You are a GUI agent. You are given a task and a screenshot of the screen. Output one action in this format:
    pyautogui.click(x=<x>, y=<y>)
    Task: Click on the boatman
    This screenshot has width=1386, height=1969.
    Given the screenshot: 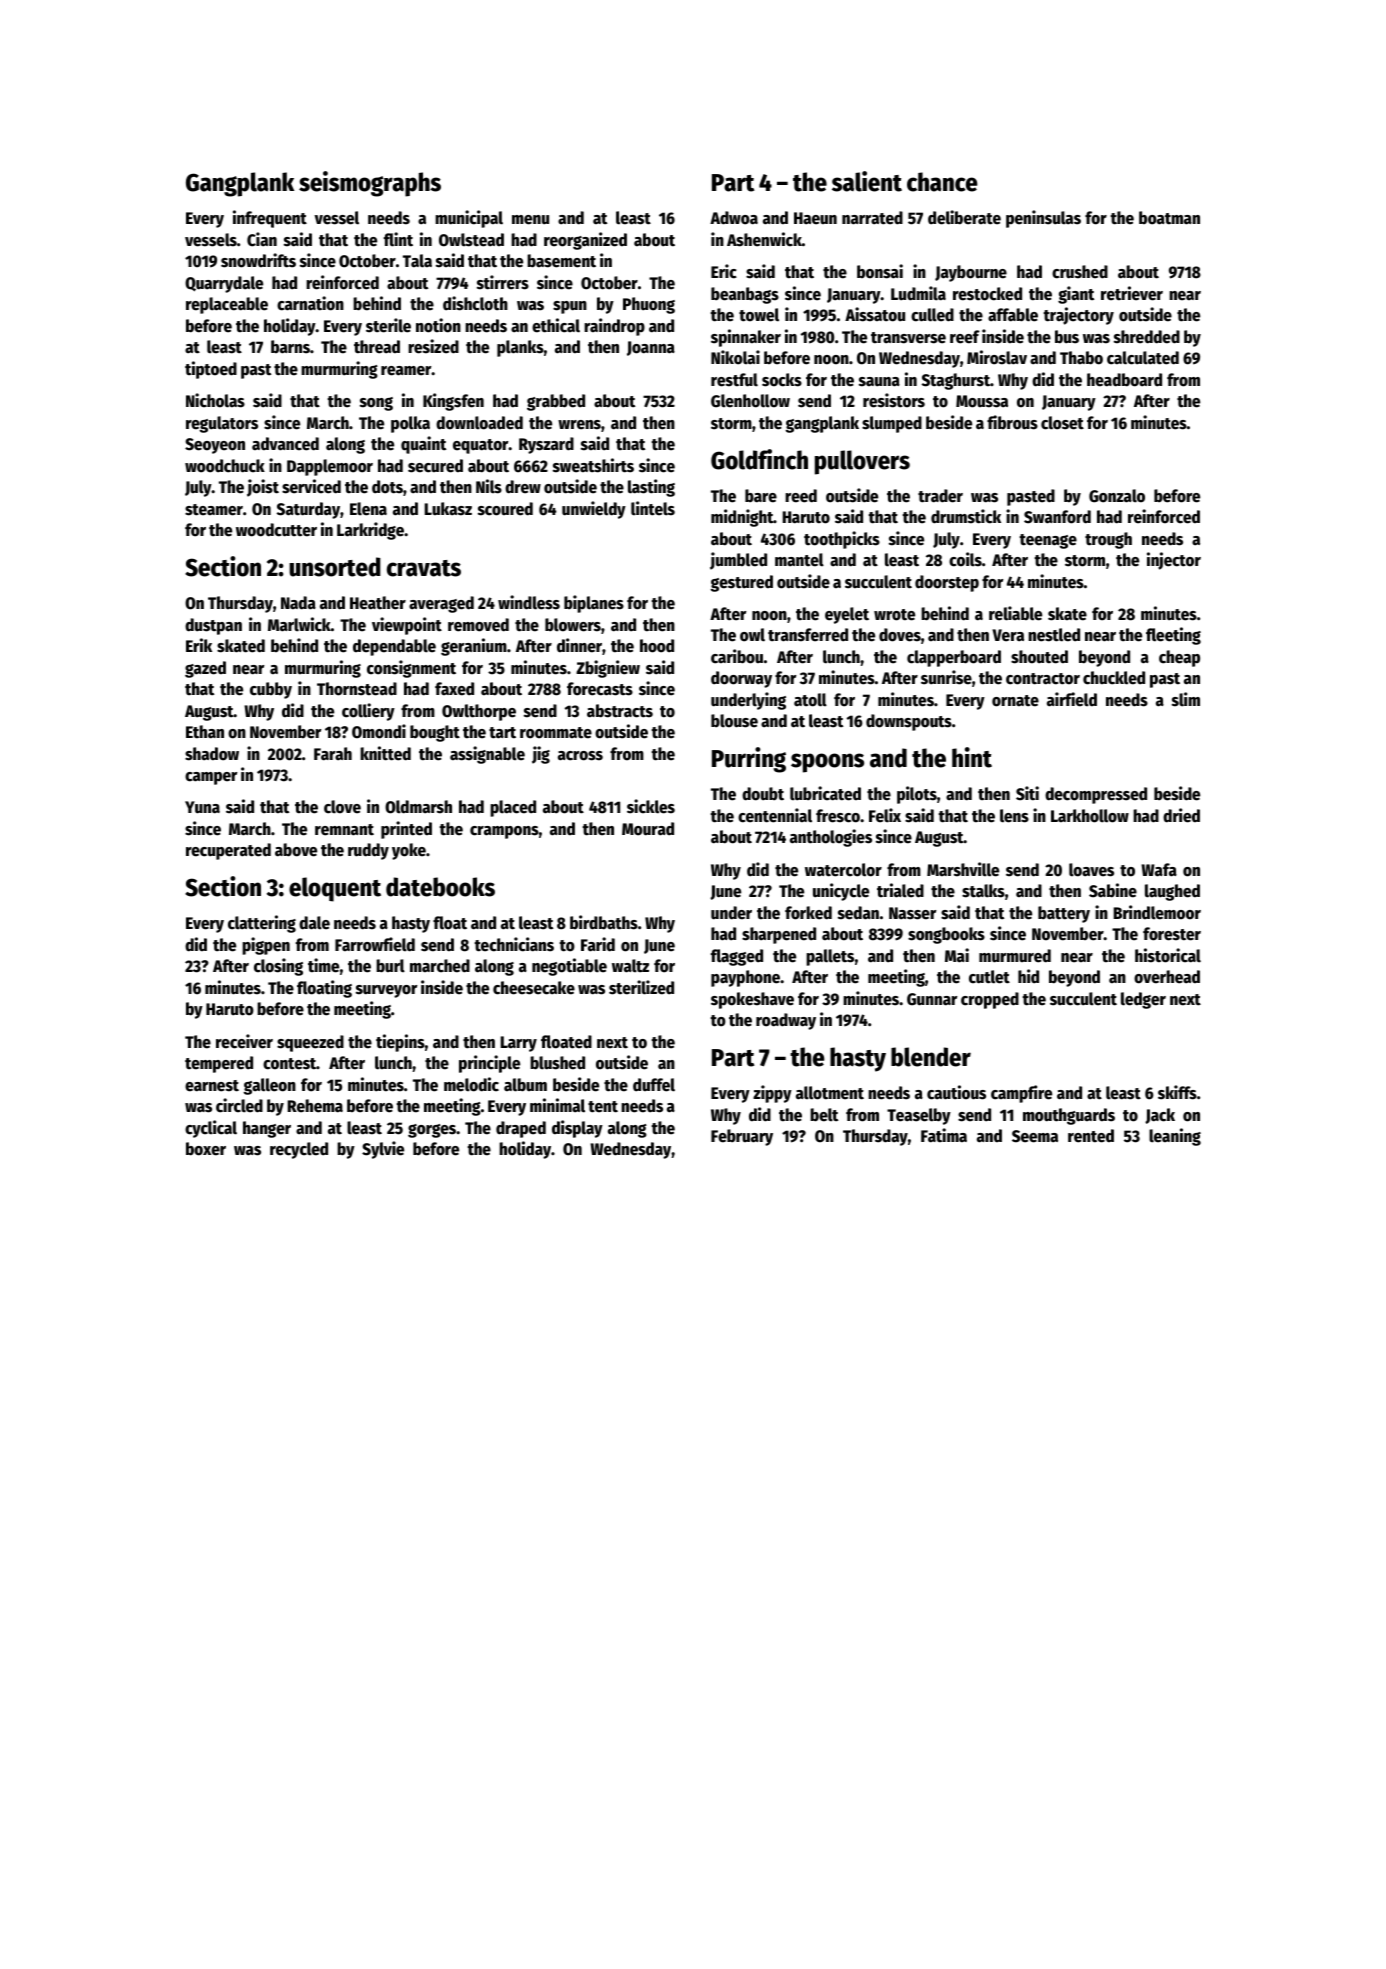 What is the action you would take?
    pyautogui.click(x=1169, y=218)
